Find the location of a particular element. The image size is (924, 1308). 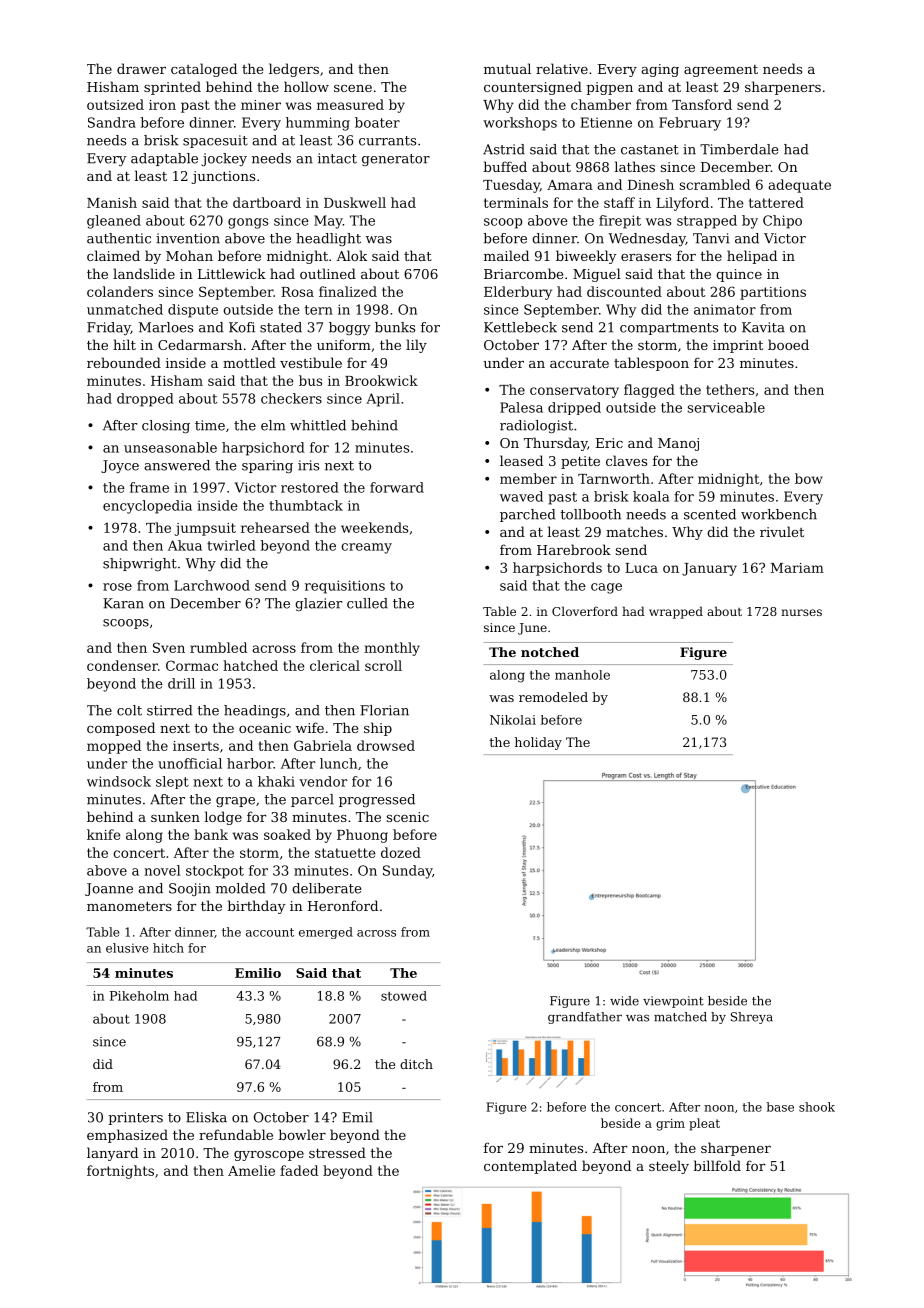

Mariam is located at coordinates (797, 568).
